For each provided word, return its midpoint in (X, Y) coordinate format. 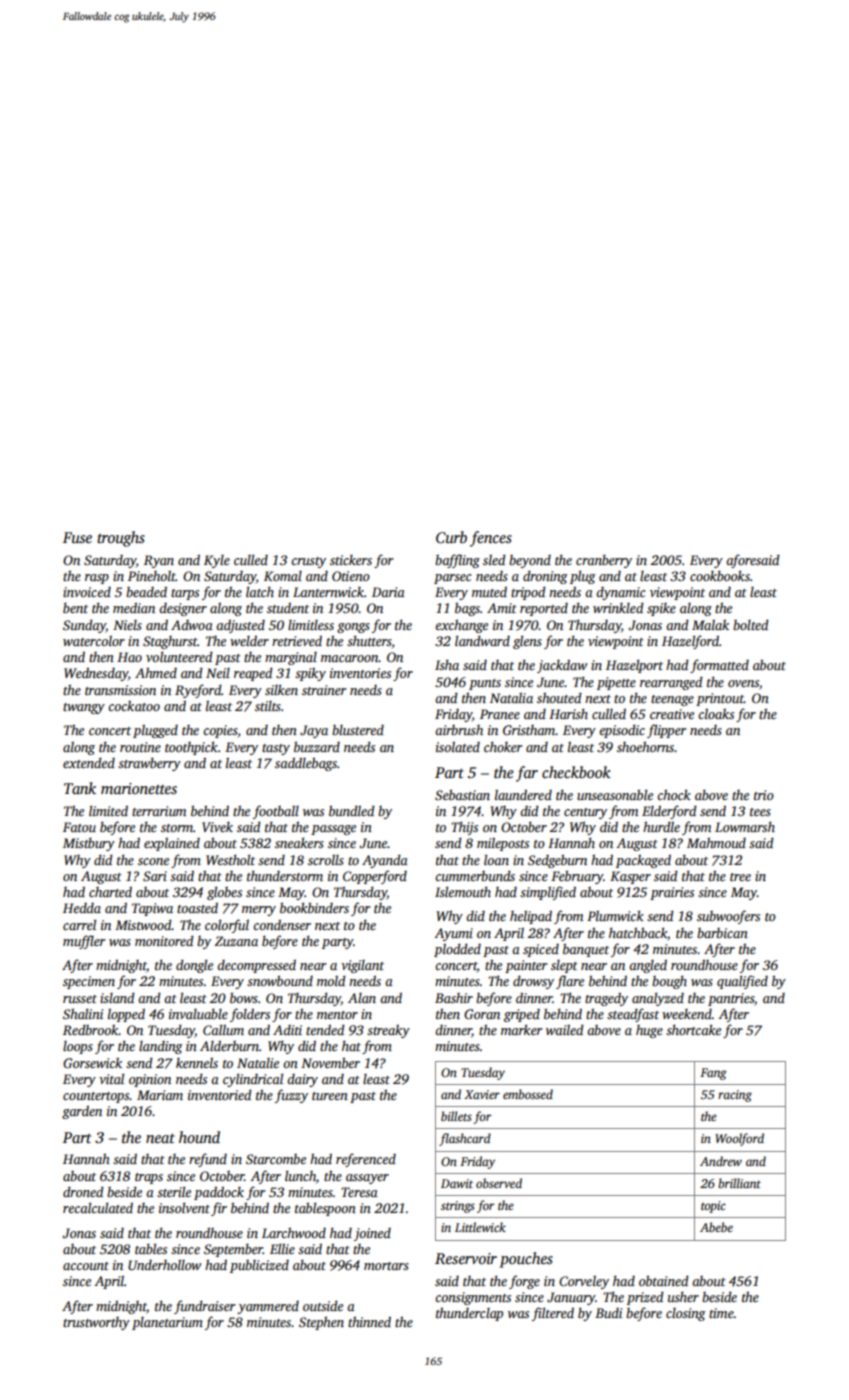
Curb (451, 537)
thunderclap (469, 1314)
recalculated (98, 1207)
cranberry (604, 561)
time (721, 1313)
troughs (121, 539)
